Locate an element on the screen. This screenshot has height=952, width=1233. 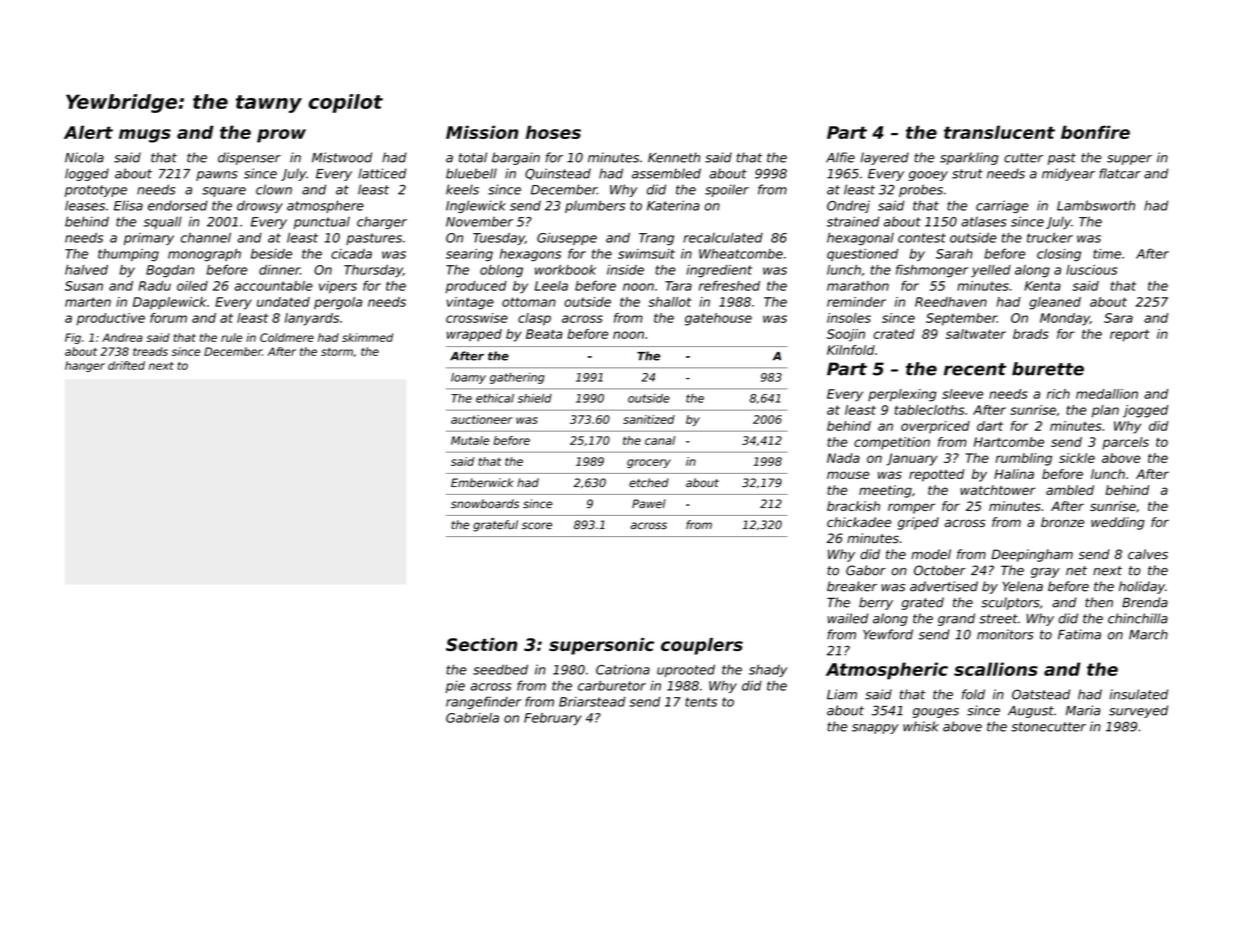
prototype is located at coordinates (96, 191).
